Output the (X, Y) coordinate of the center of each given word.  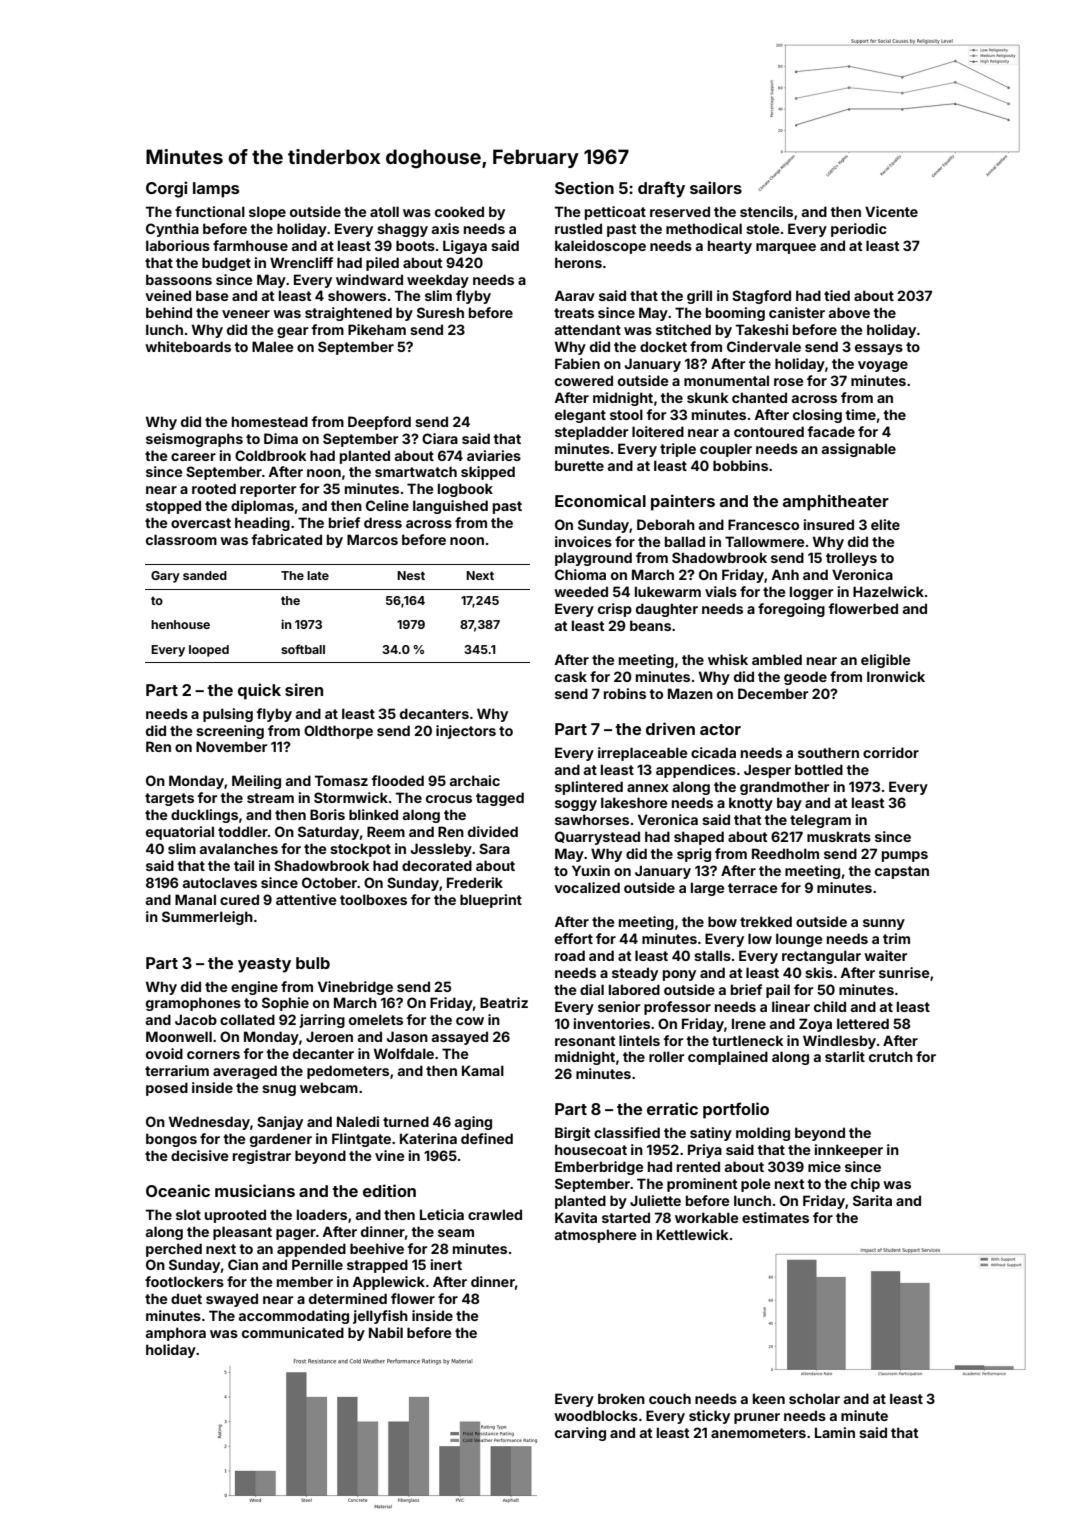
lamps (216, 190)
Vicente (891, 211)
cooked (459, 211)
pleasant (242, 1233)
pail (778, 991)
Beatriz (504, 1002)
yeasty (264, 965)
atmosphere (595, 1236)
